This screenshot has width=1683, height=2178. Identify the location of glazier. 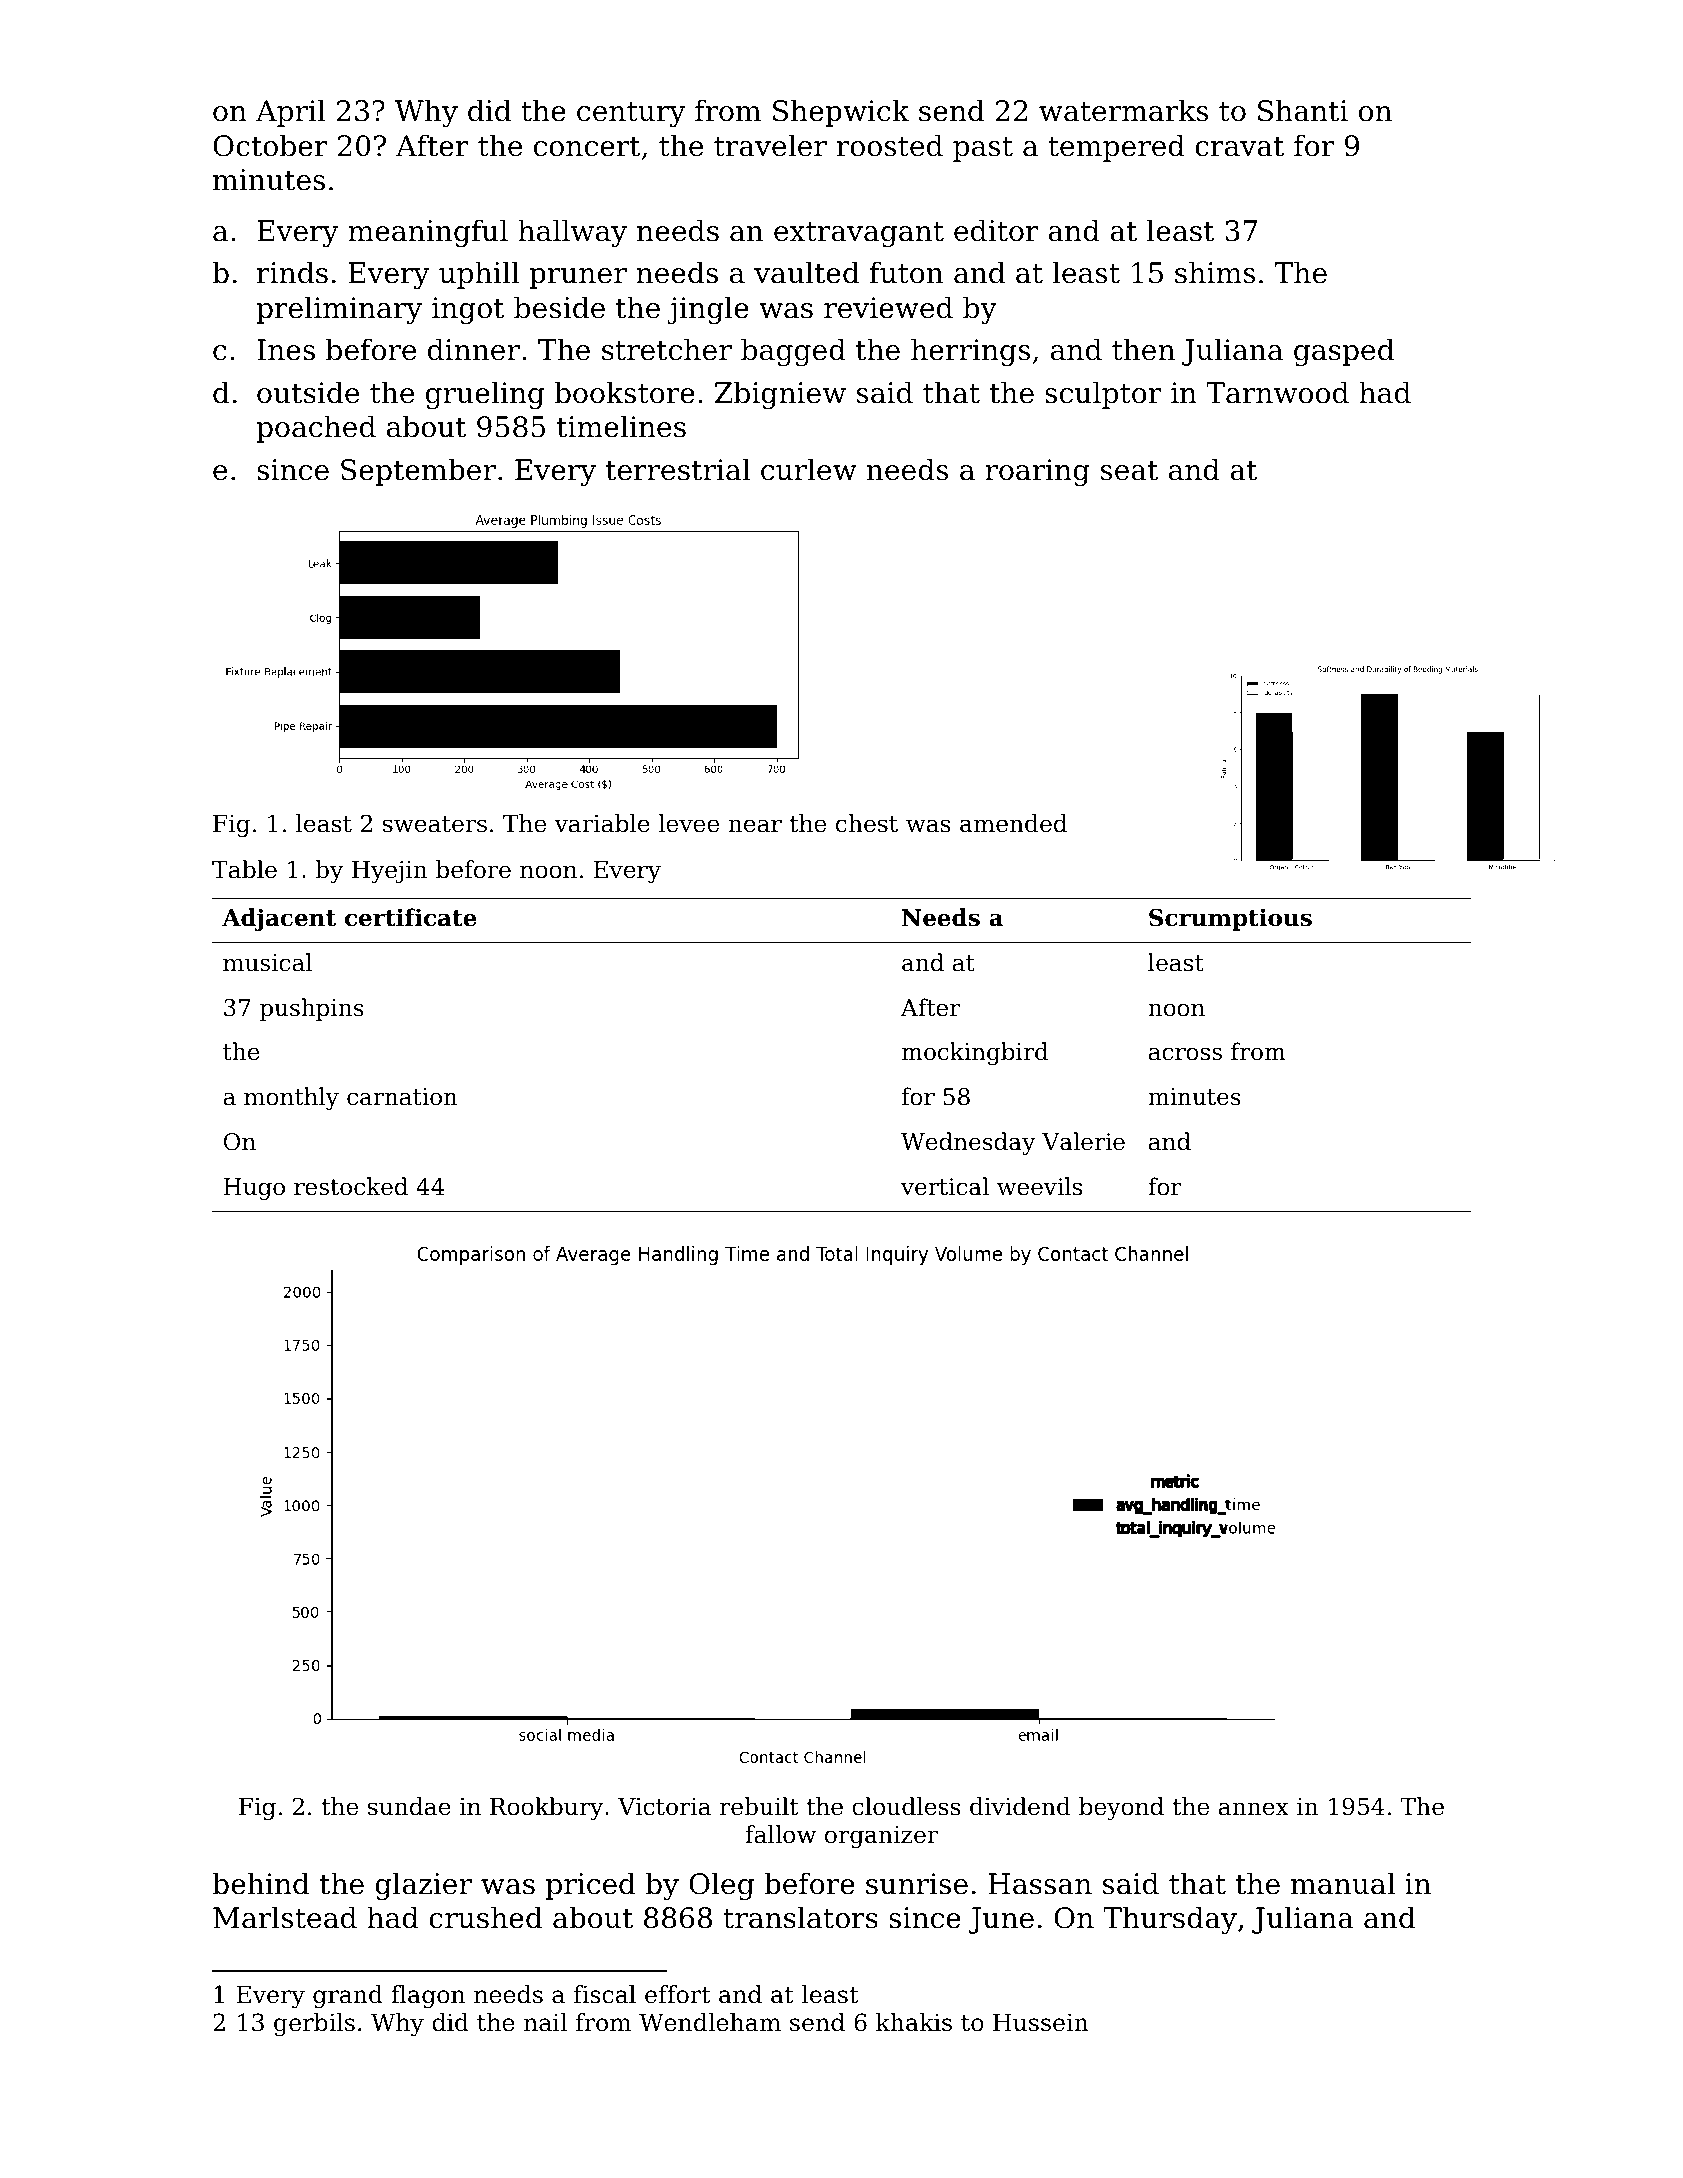
(423, 1886).
